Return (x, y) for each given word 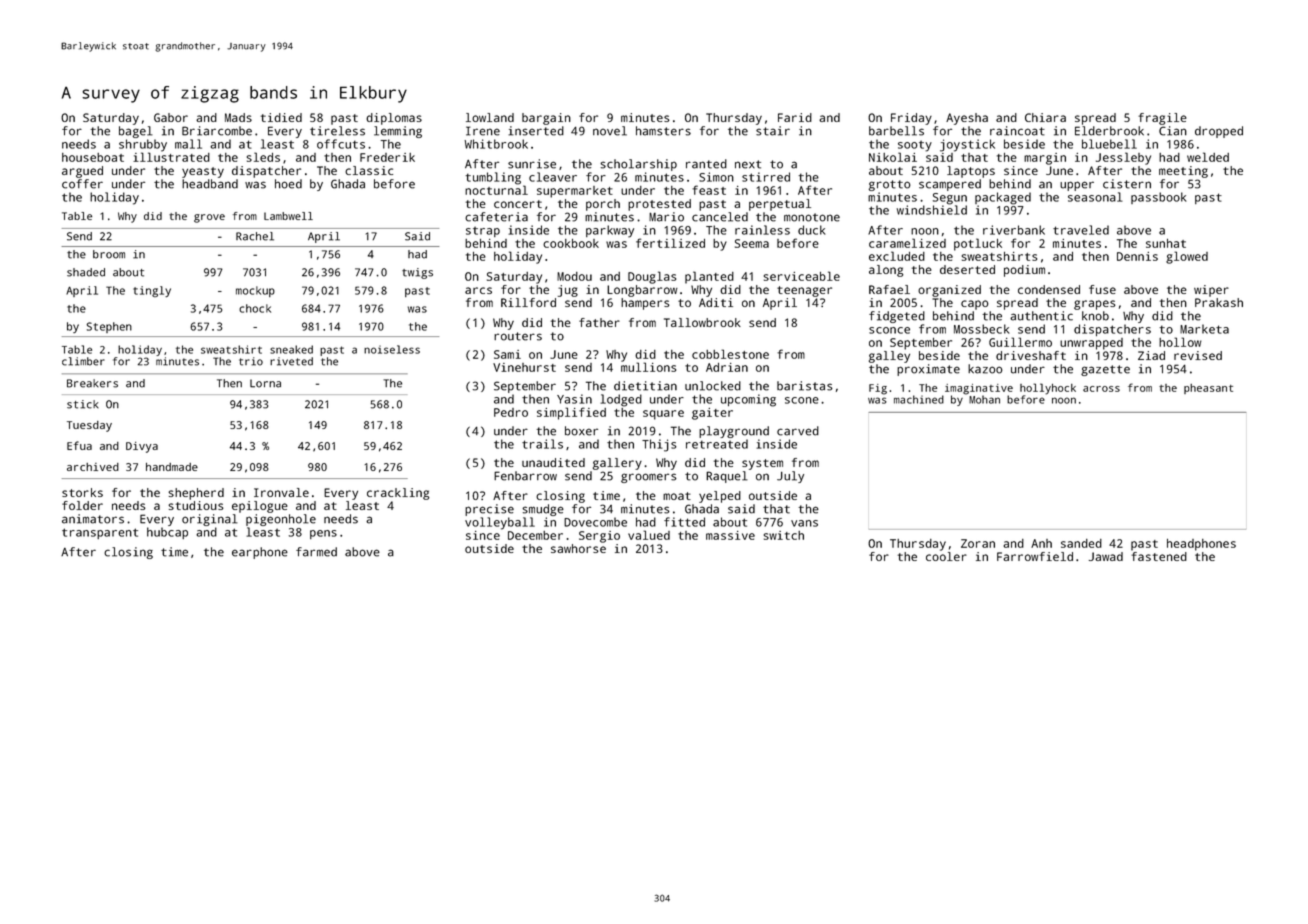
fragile (1162, 119)
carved (798, 431)
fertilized (670, 243)
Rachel (255, 236)
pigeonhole (281, 520)
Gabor (171, 117)
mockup (255, 291)
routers (518, 336)
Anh (1041, 543)
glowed (1187, 257)
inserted (536, 131)
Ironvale (281, 492)
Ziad (1151, 355)
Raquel (727, 477)
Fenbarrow (525, 476)
